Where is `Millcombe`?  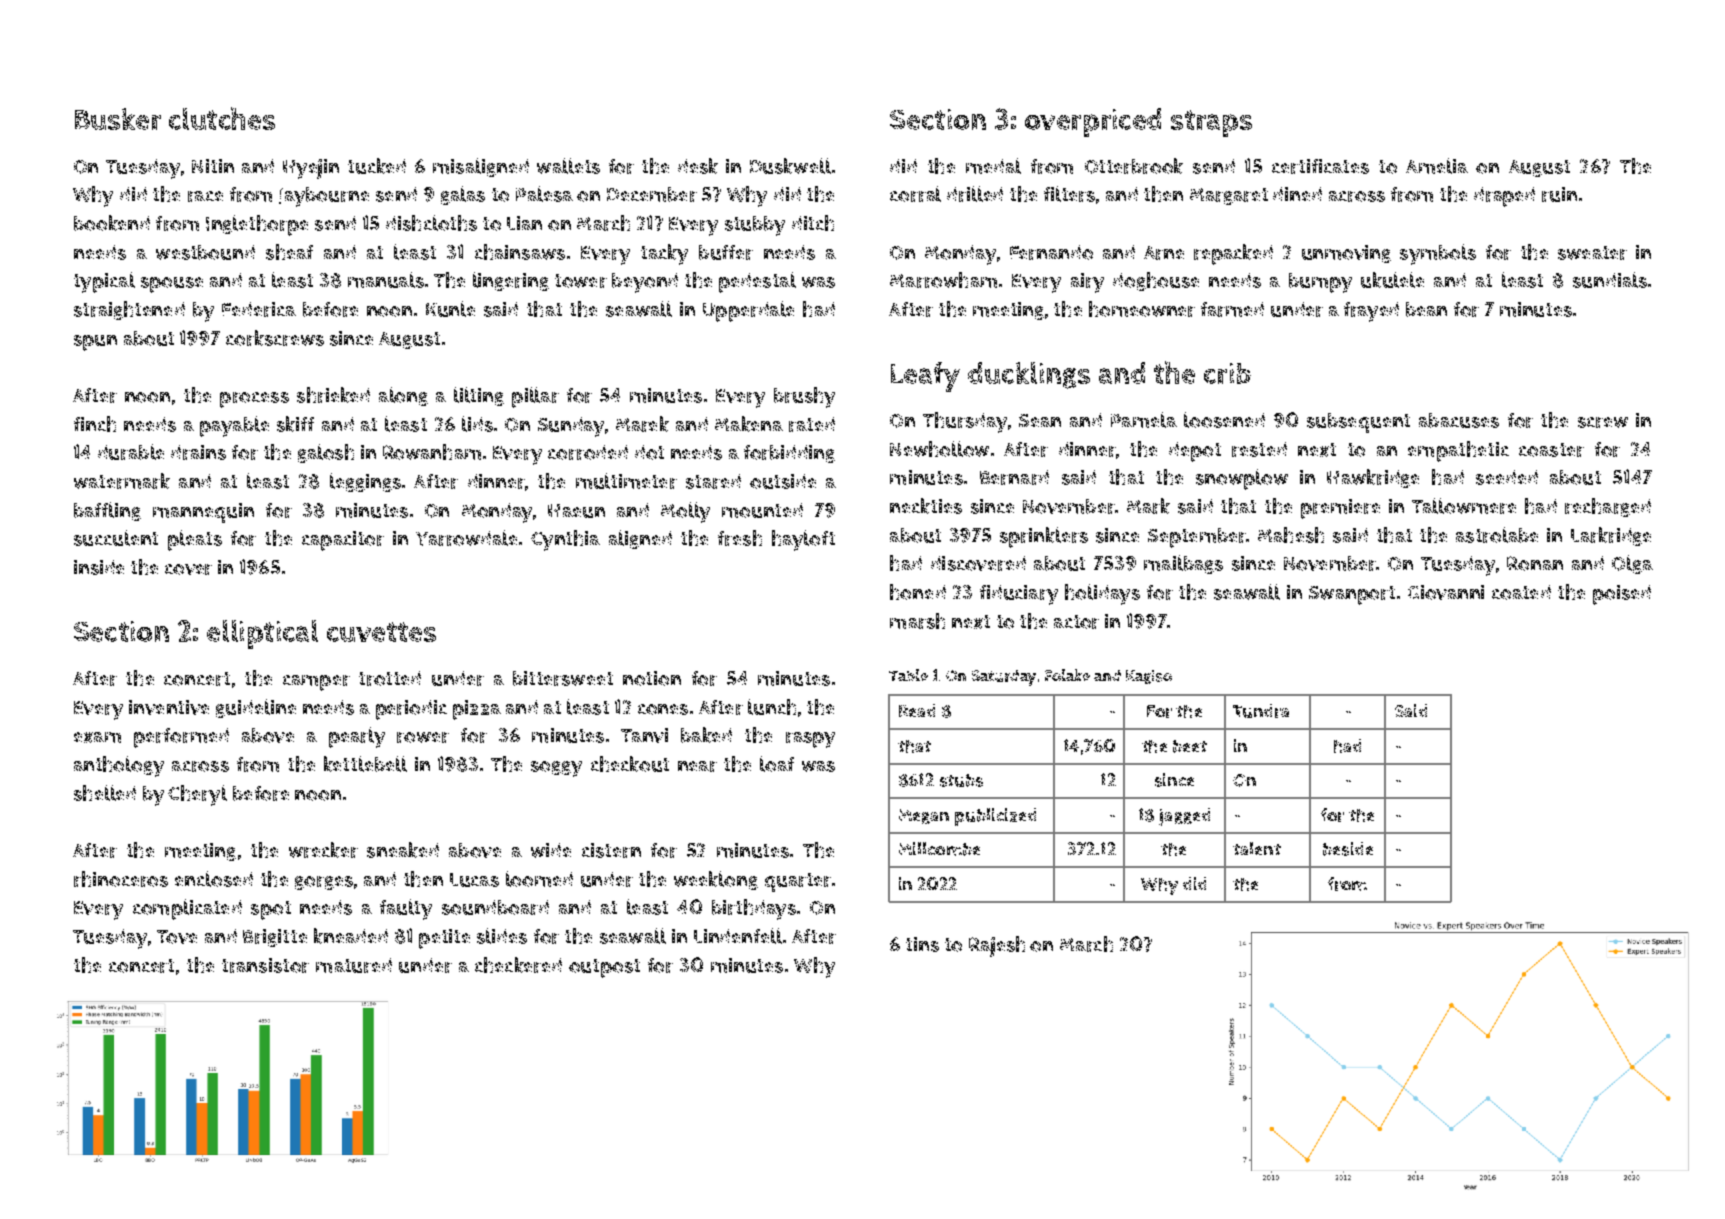 Millcombe is located at coordinates (939, 849).
